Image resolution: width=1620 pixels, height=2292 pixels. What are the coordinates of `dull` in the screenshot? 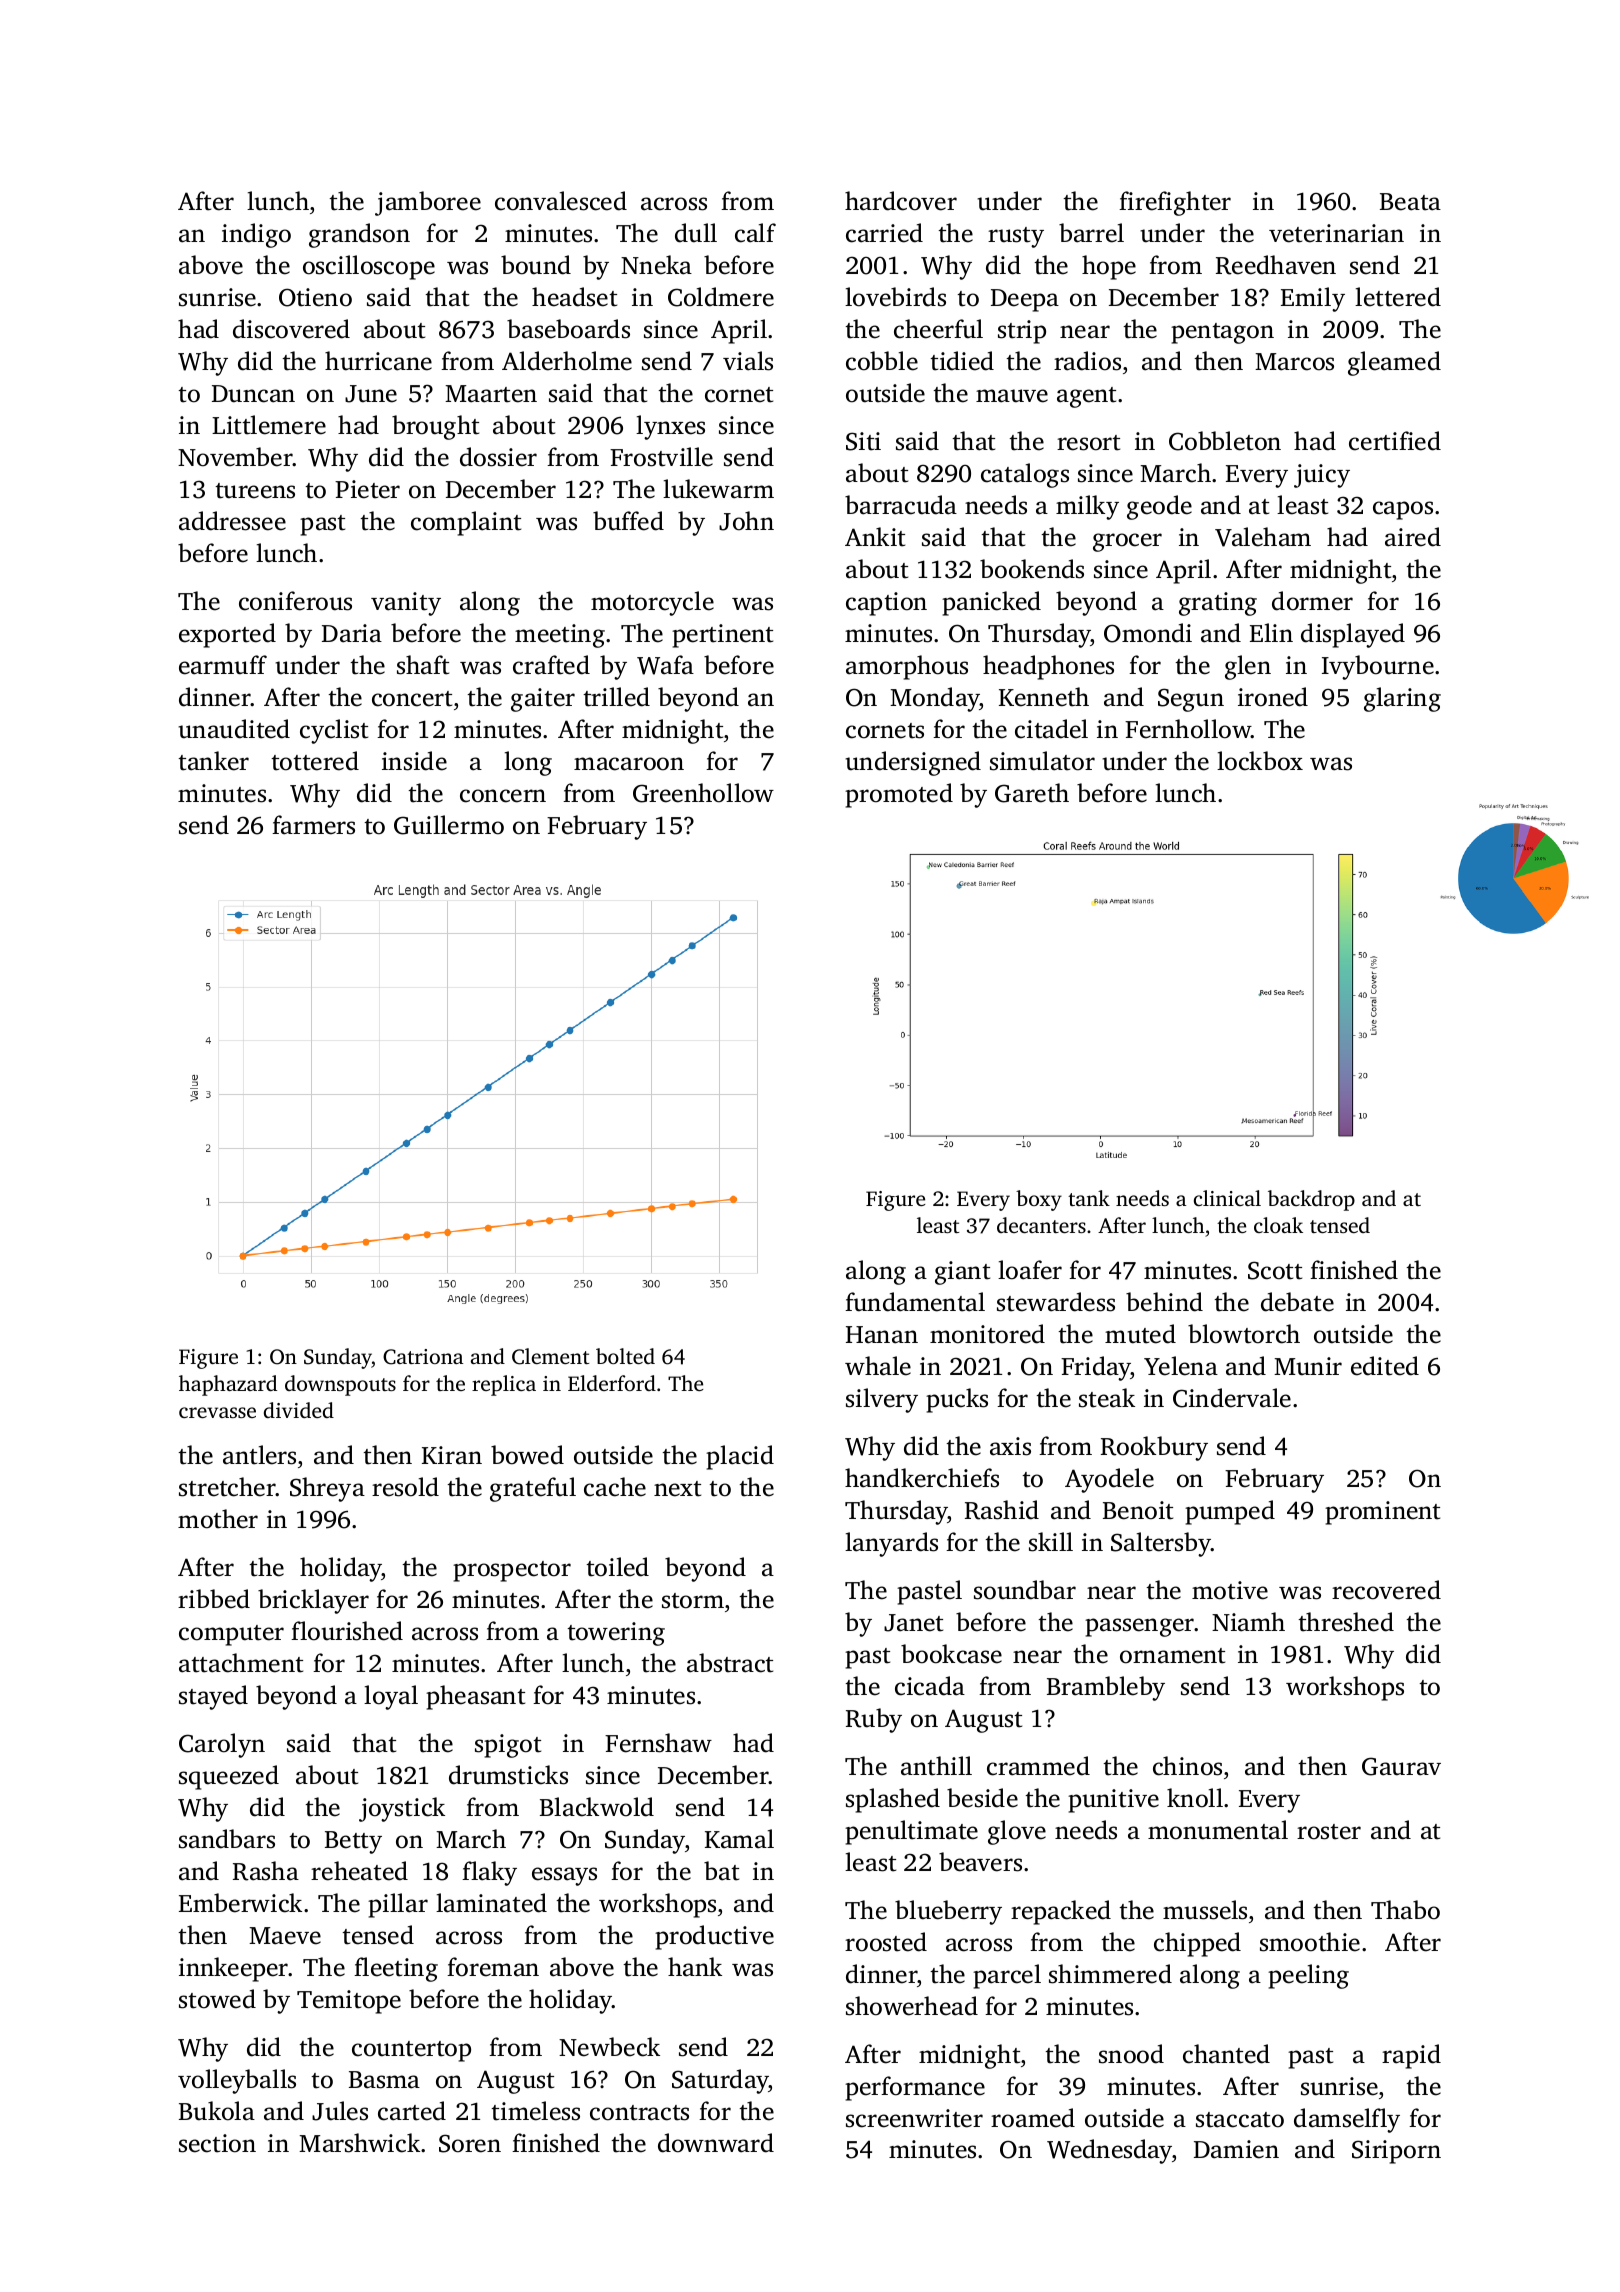 It's located at (696, 233).
